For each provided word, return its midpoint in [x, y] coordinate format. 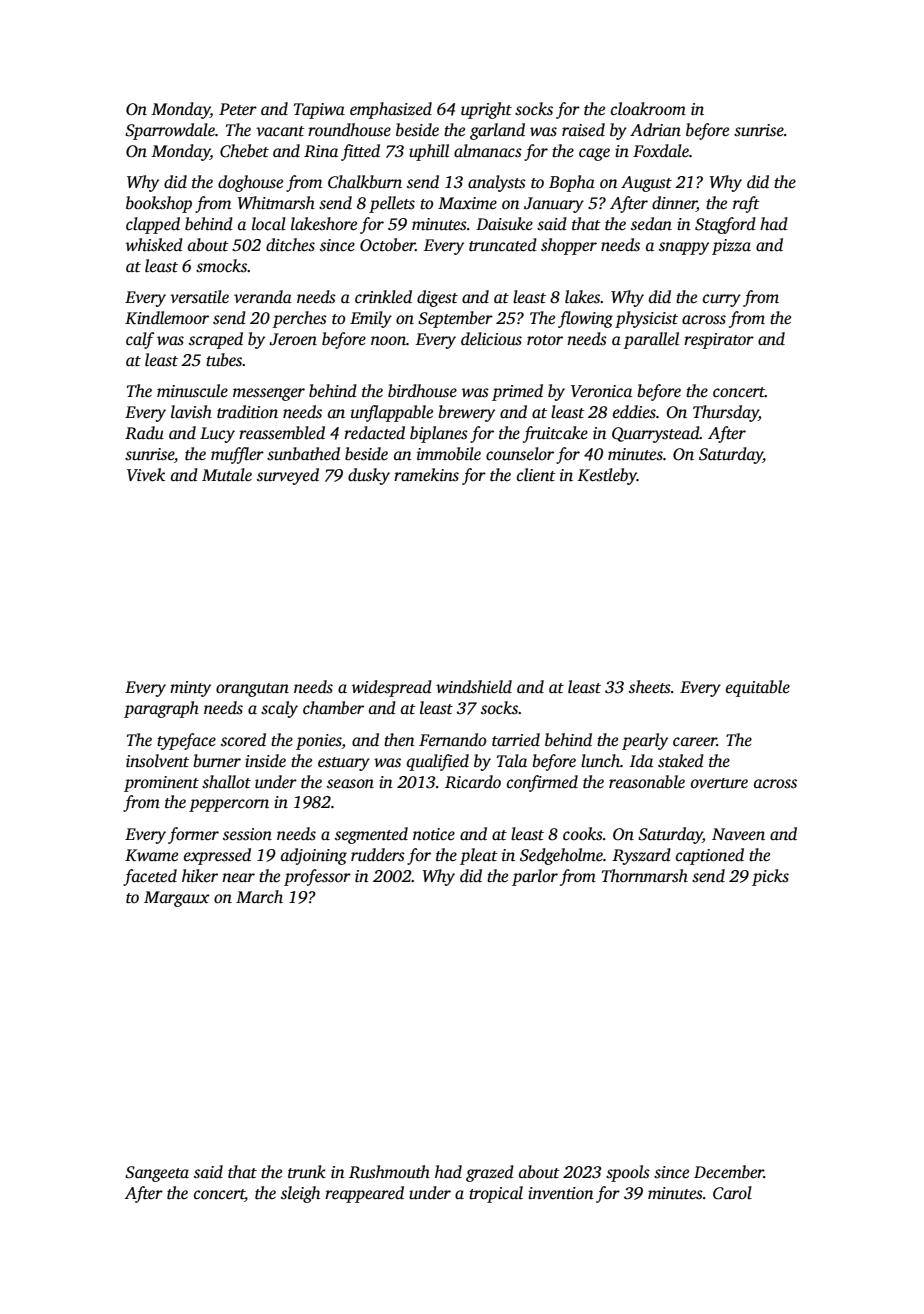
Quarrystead [656, 434]
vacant [280, 131]
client [536, 475]
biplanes [439, 434]
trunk [307, 1172]
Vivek [146, 475]
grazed [490, 1173]
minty [190, 689]
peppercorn [229, 805]
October [387, 245]
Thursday [726, 413]
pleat [479, 856]
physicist [646, 319]
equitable [758, 688]
